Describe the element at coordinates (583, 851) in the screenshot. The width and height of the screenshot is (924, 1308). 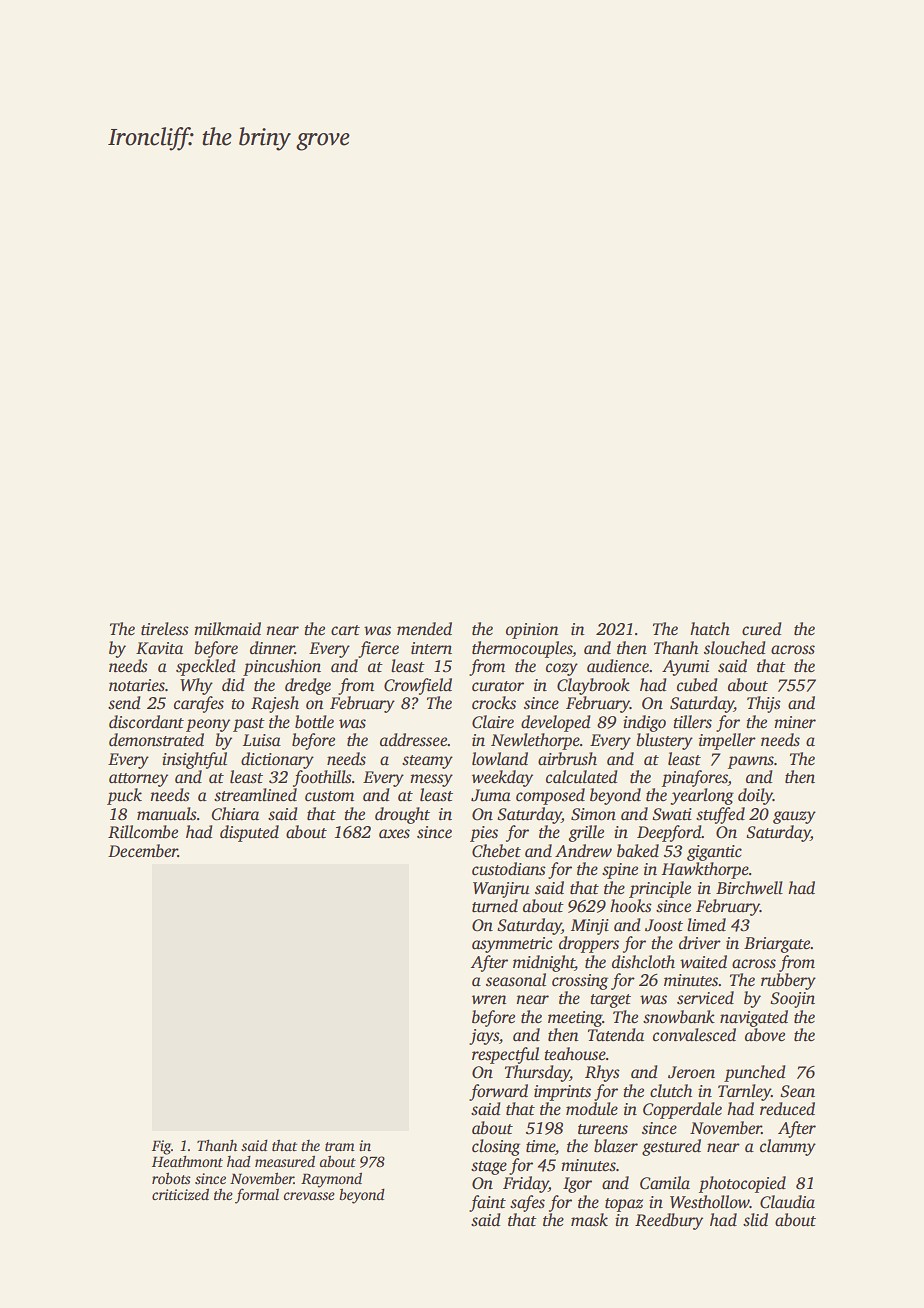
I see `Andrew` at that location.
